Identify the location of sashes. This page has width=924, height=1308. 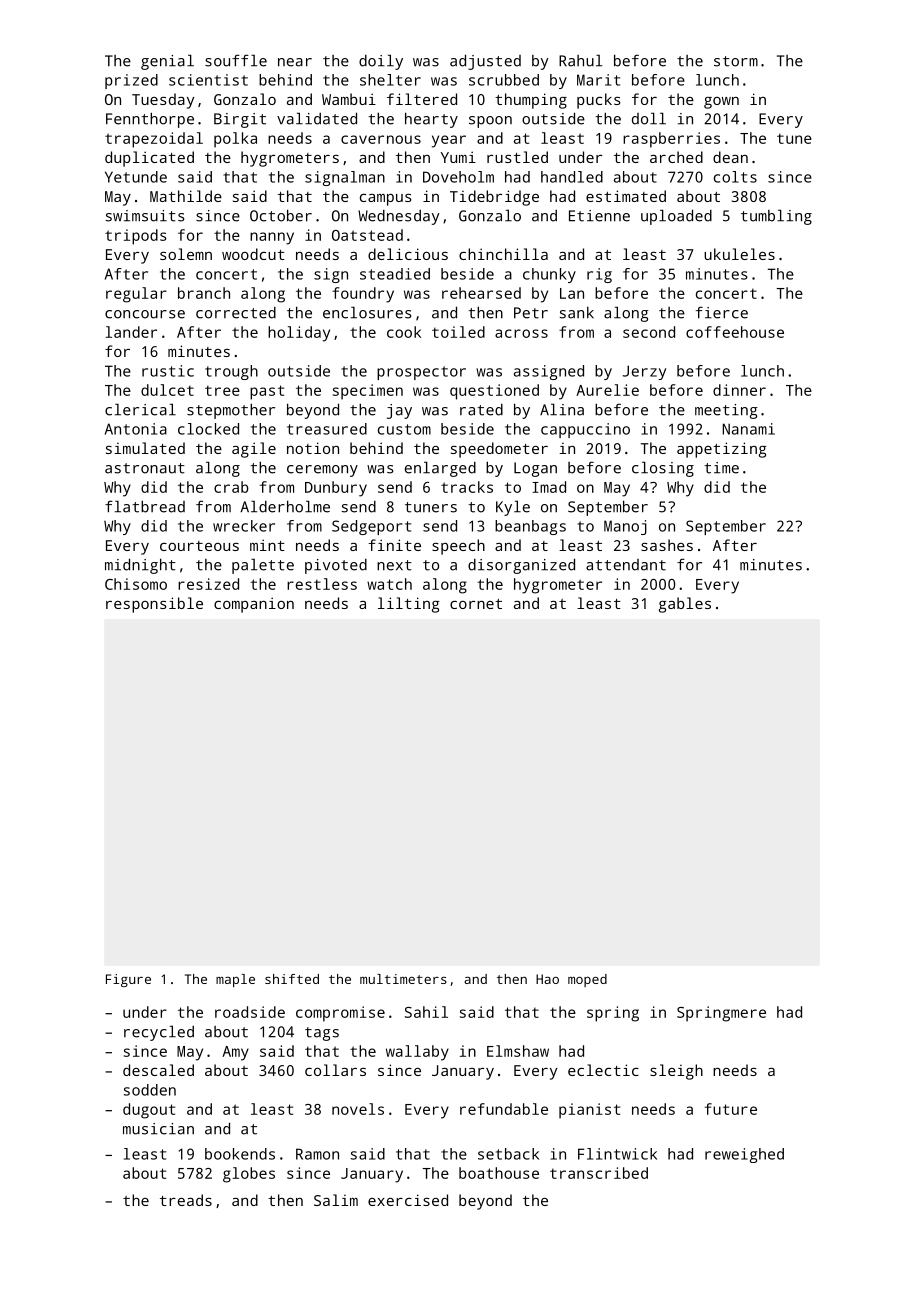
(667, 545).
